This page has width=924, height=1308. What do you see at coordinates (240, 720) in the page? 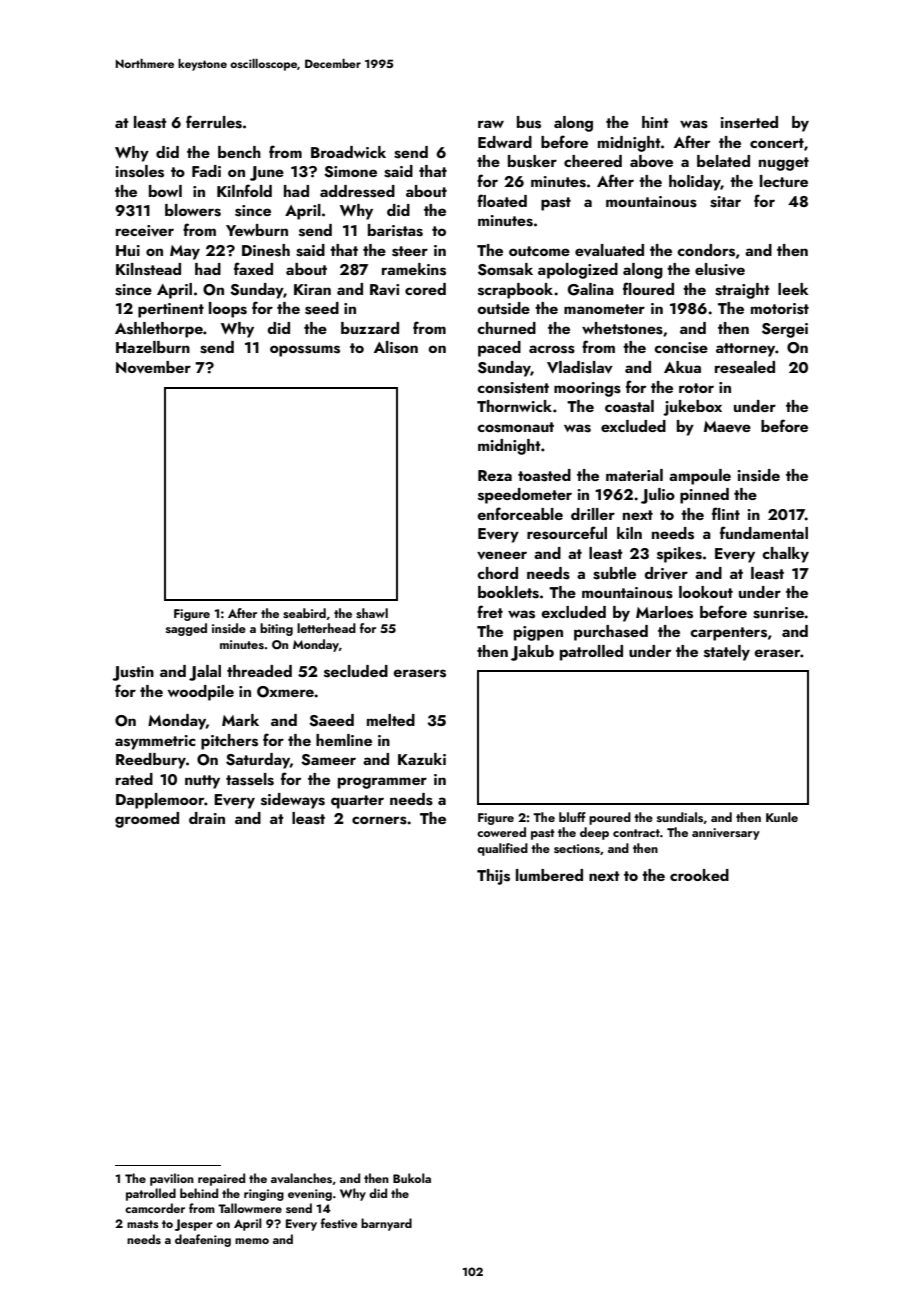
I see `Mark` at bounding box center [240, 720].
